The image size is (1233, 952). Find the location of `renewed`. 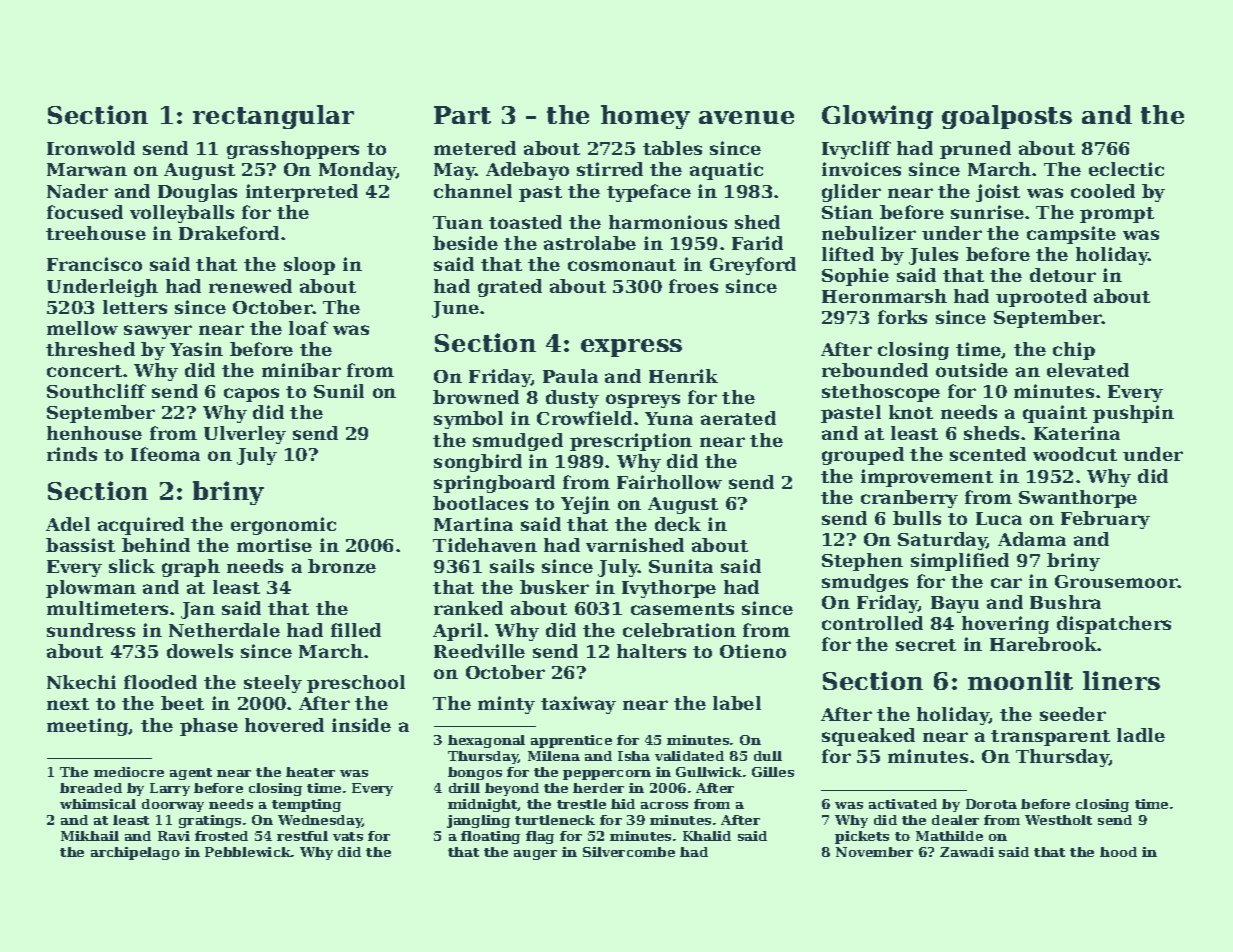

renewed is located at coordinates (250, 286).
